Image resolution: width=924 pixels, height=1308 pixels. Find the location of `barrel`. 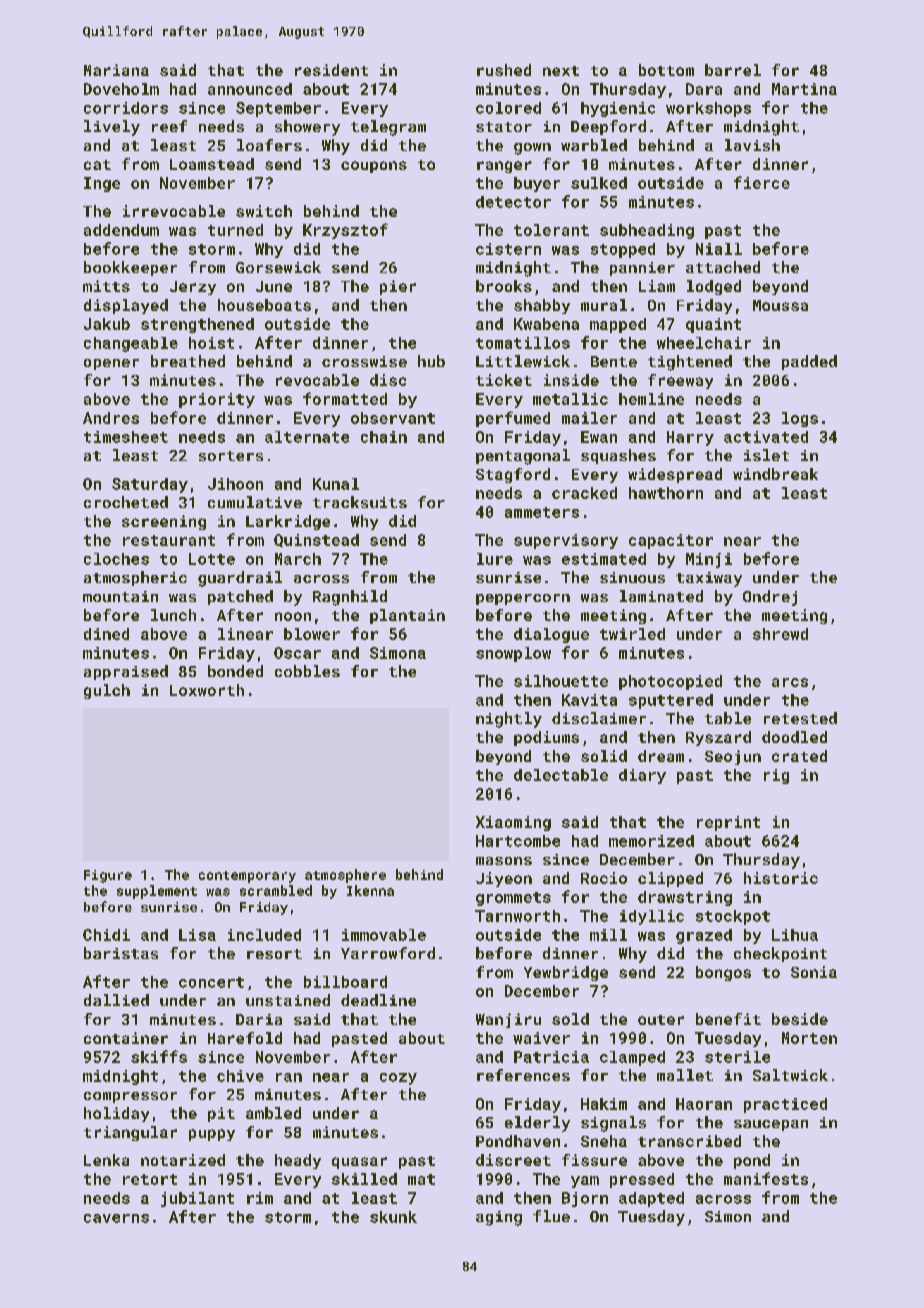

barrel is located at coordinates (733, 70).
